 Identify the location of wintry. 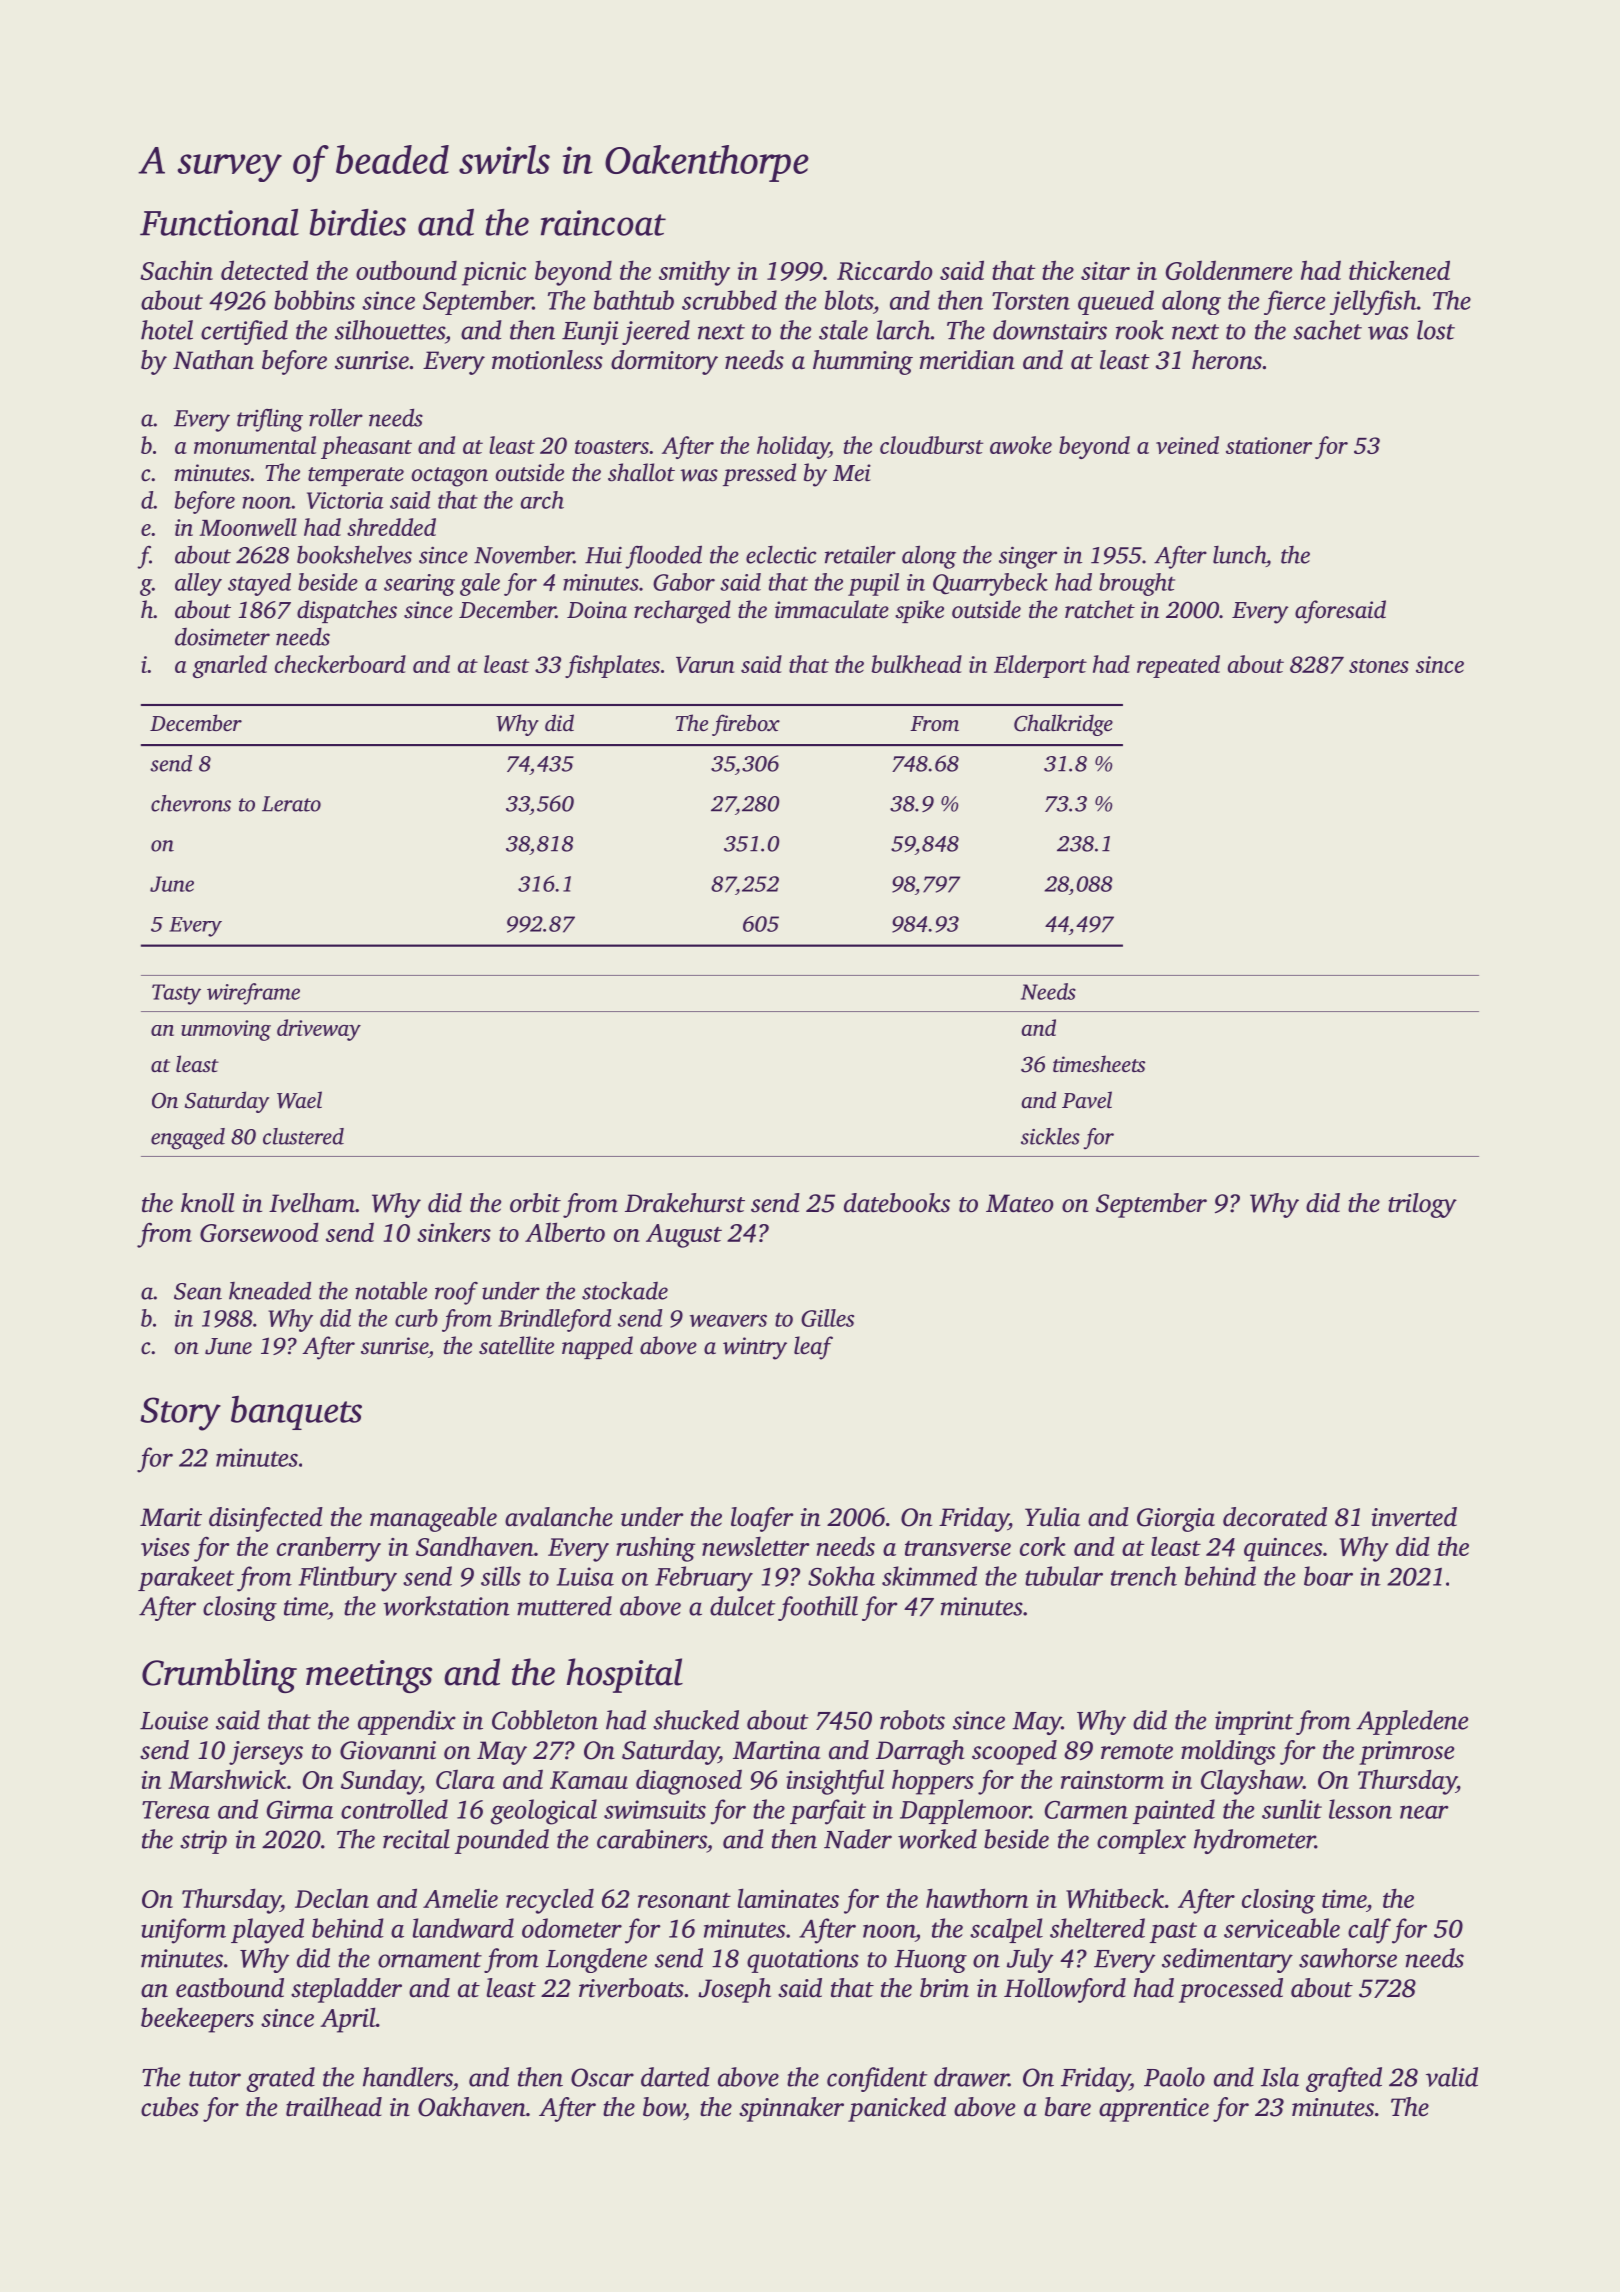
(755, 1348).
